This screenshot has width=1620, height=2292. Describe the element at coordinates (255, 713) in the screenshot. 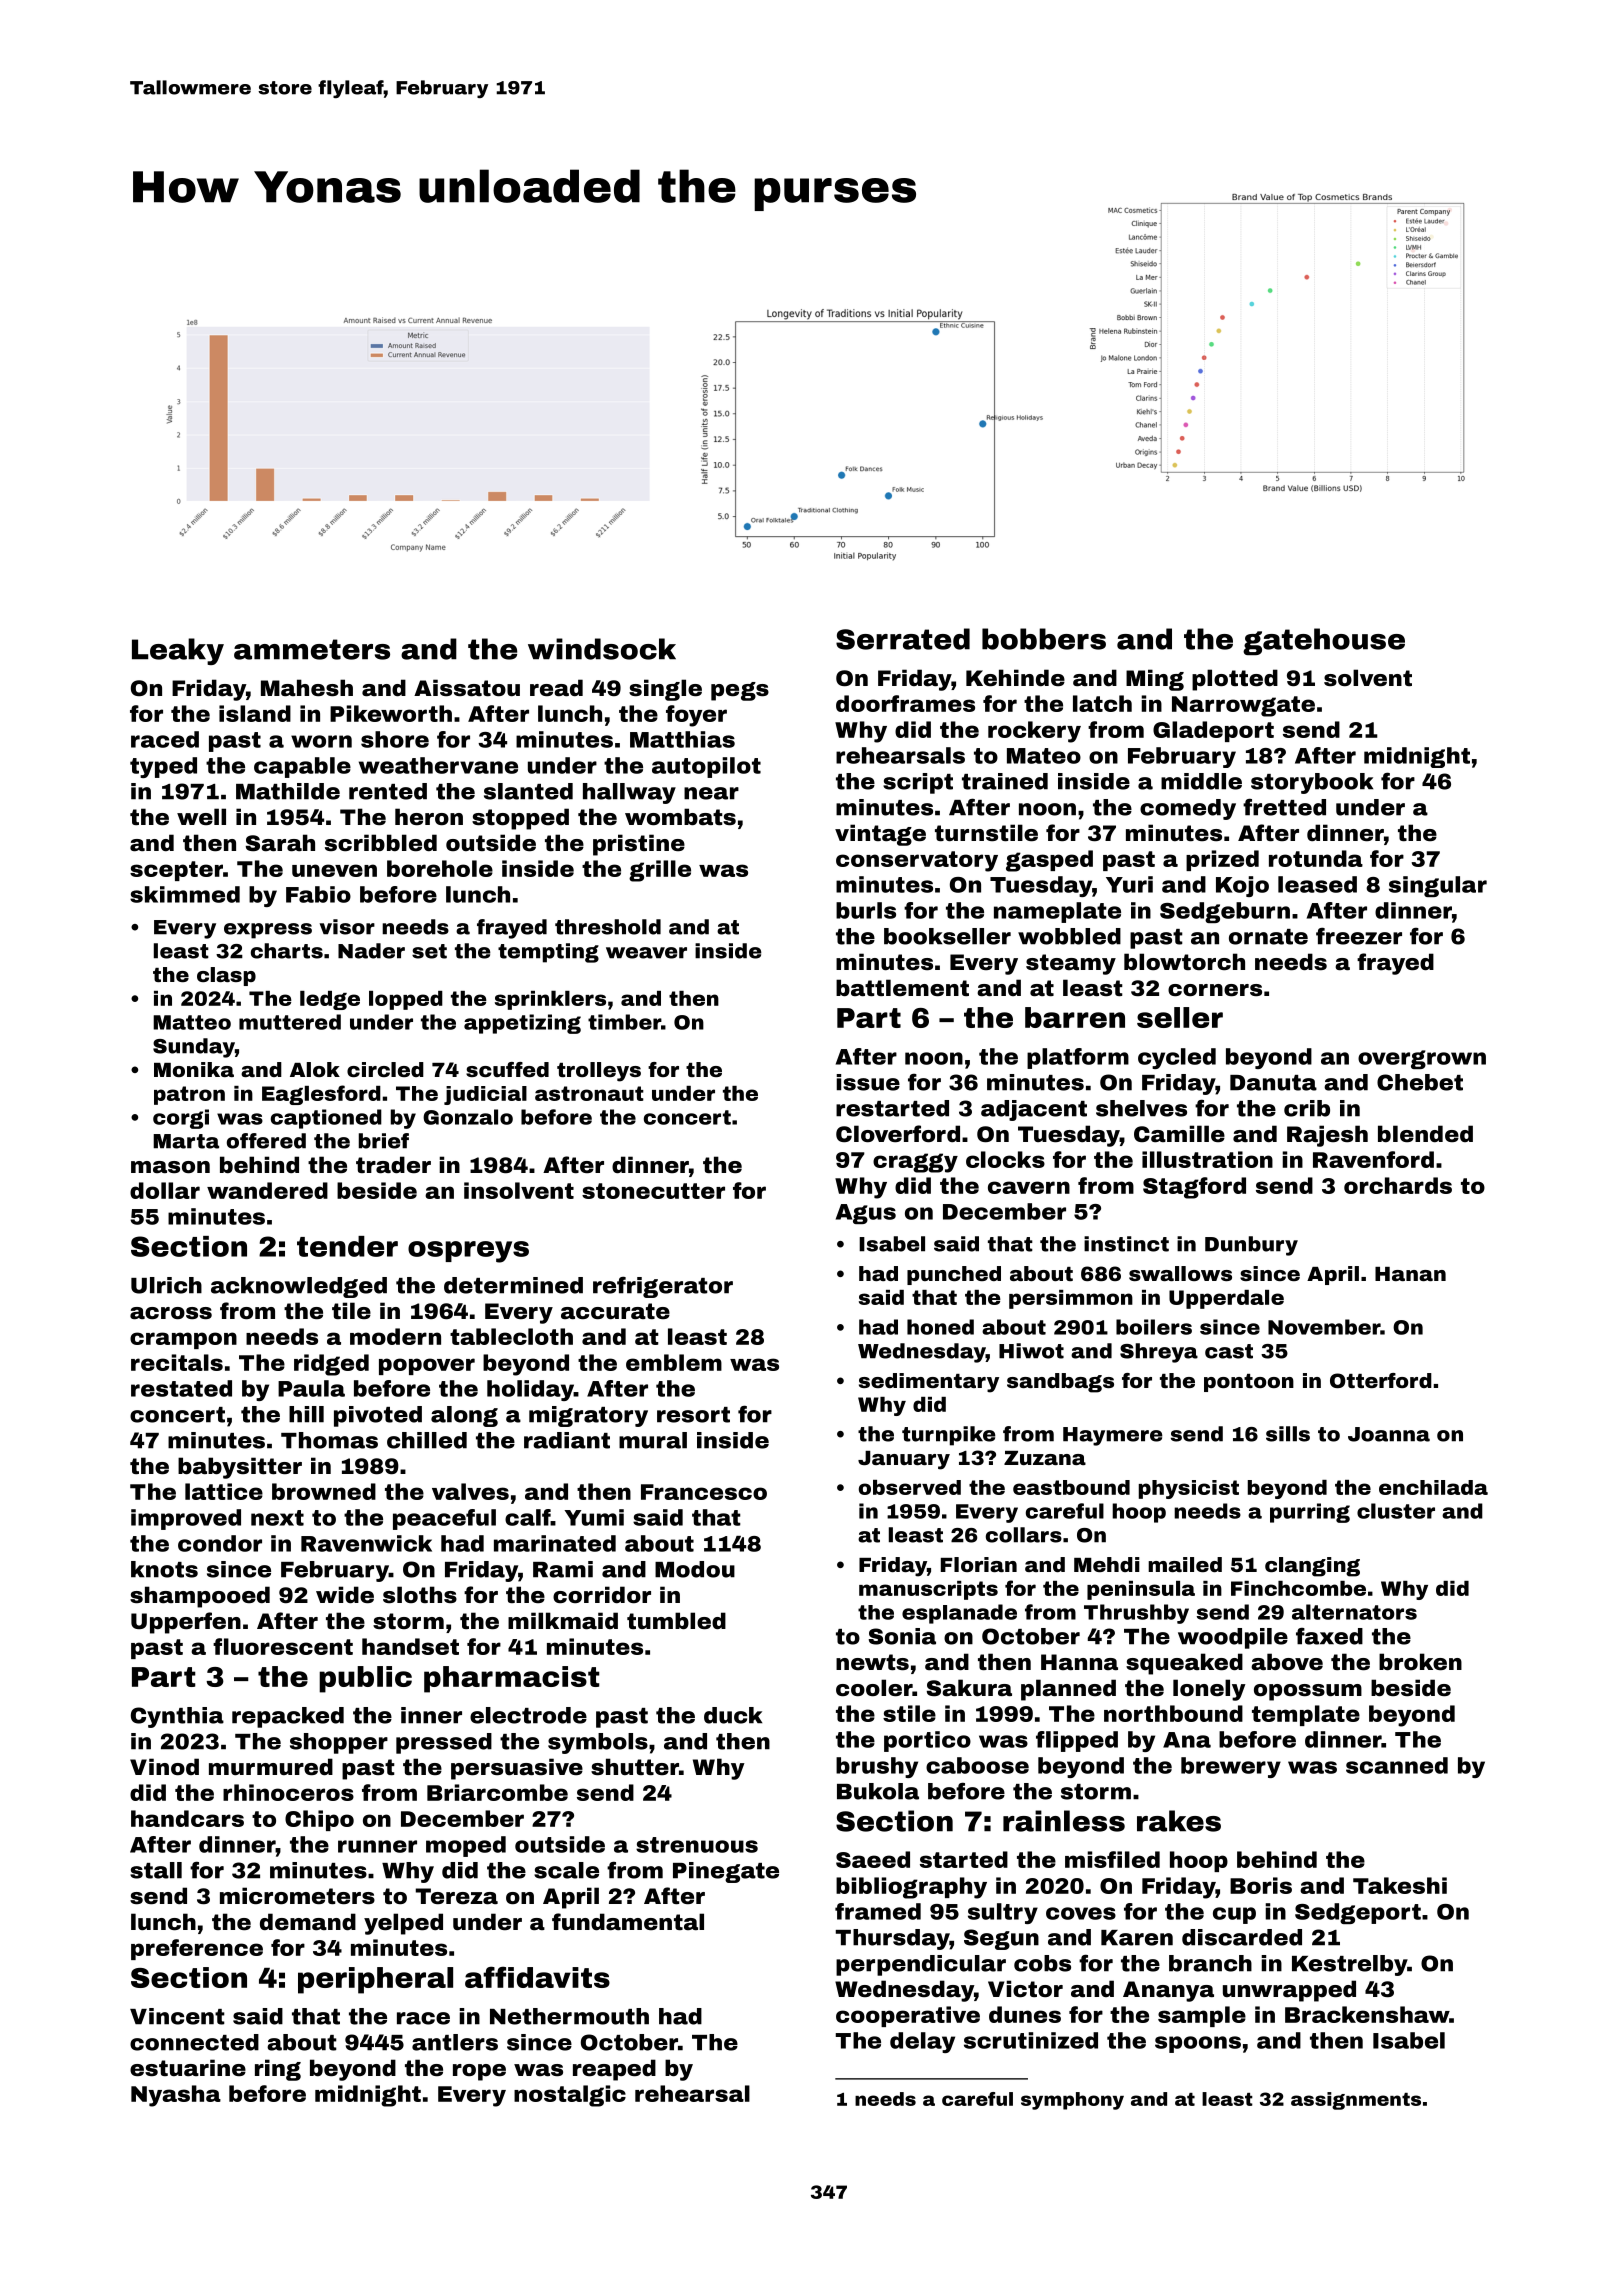

I see `island` at that location.
